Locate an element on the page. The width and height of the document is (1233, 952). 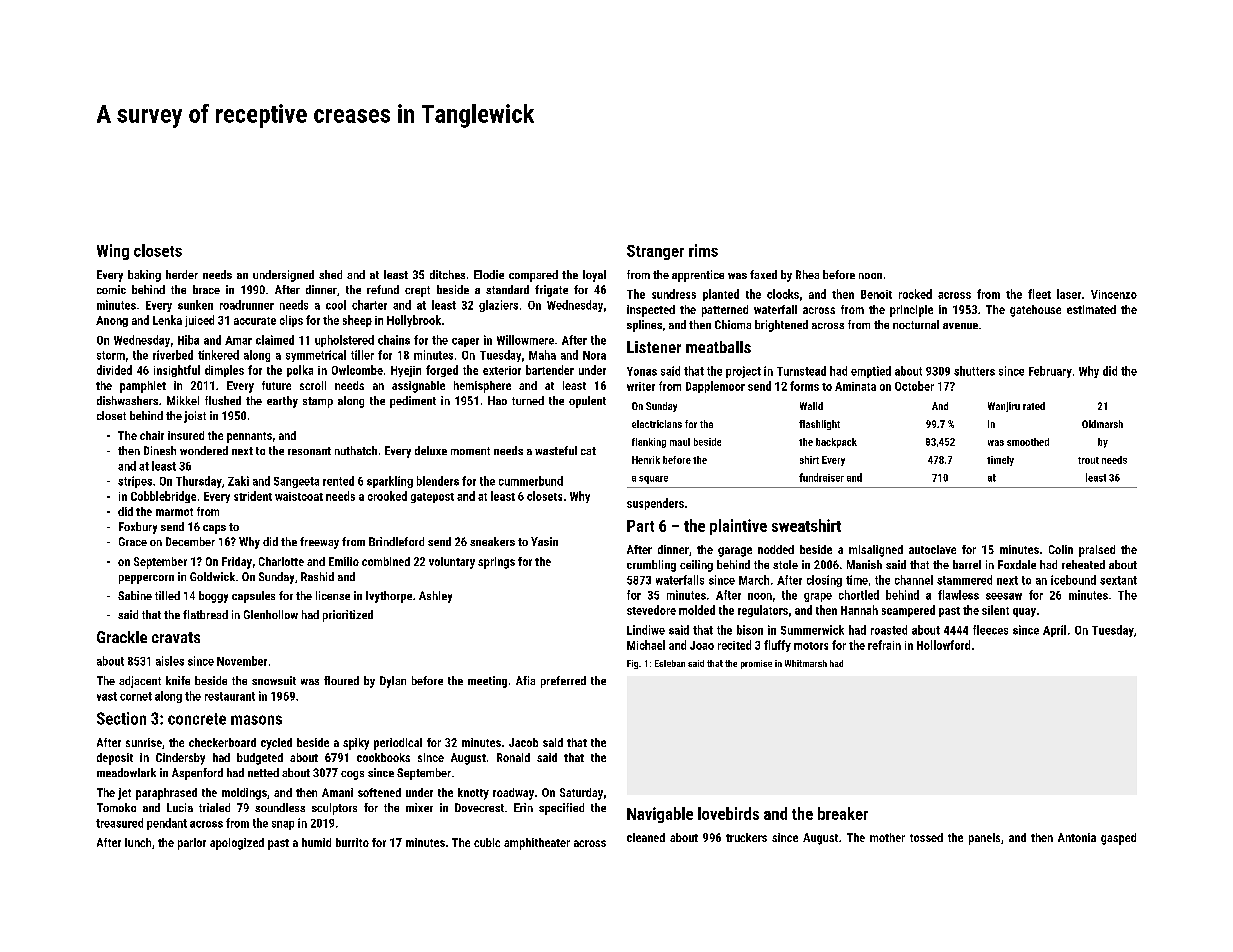
fundraiser is located at coordinates (821, 477).
